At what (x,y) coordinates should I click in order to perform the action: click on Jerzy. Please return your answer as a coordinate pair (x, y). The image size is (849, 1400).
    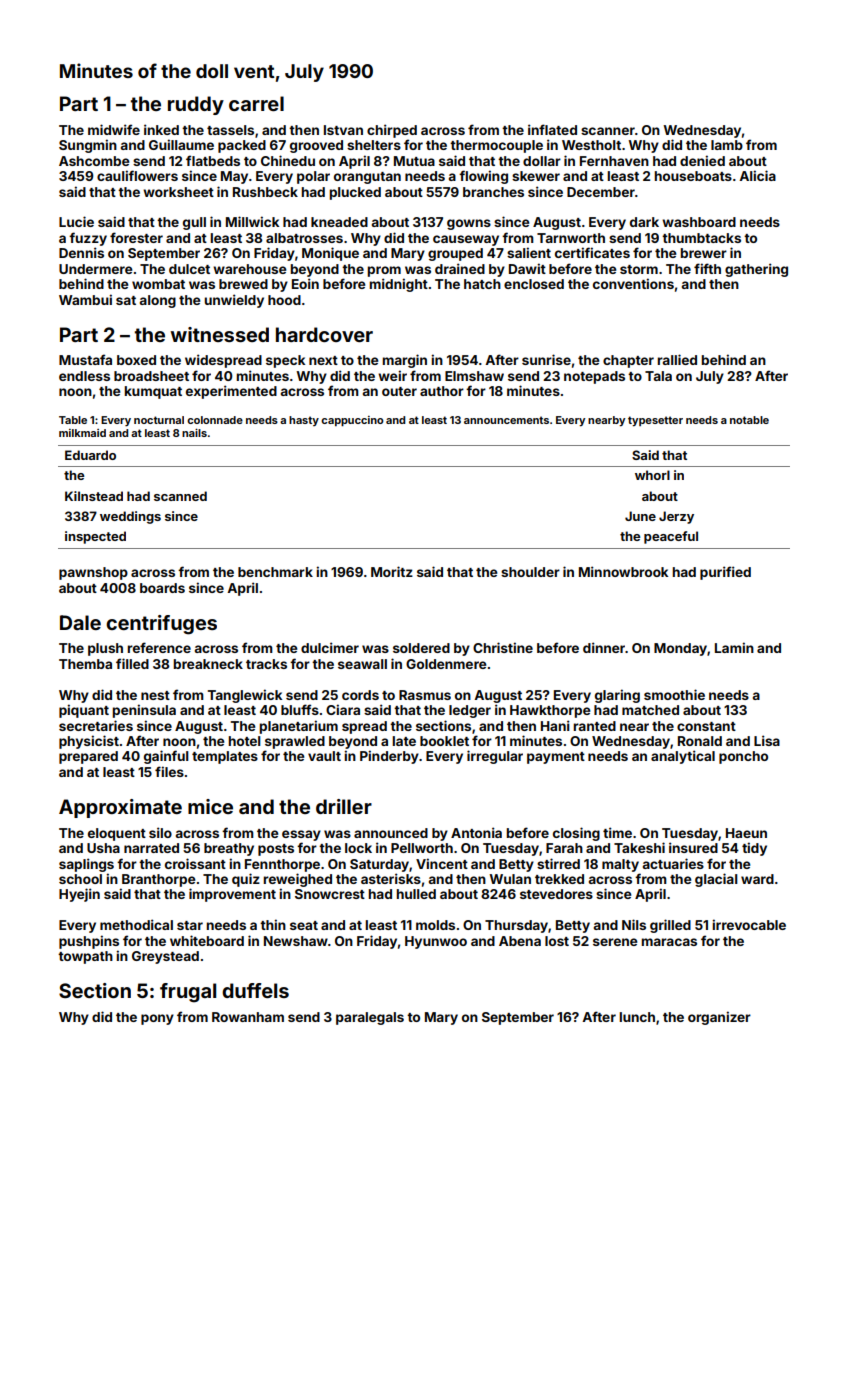
    Looking at the image, I should click on (676, 517).
